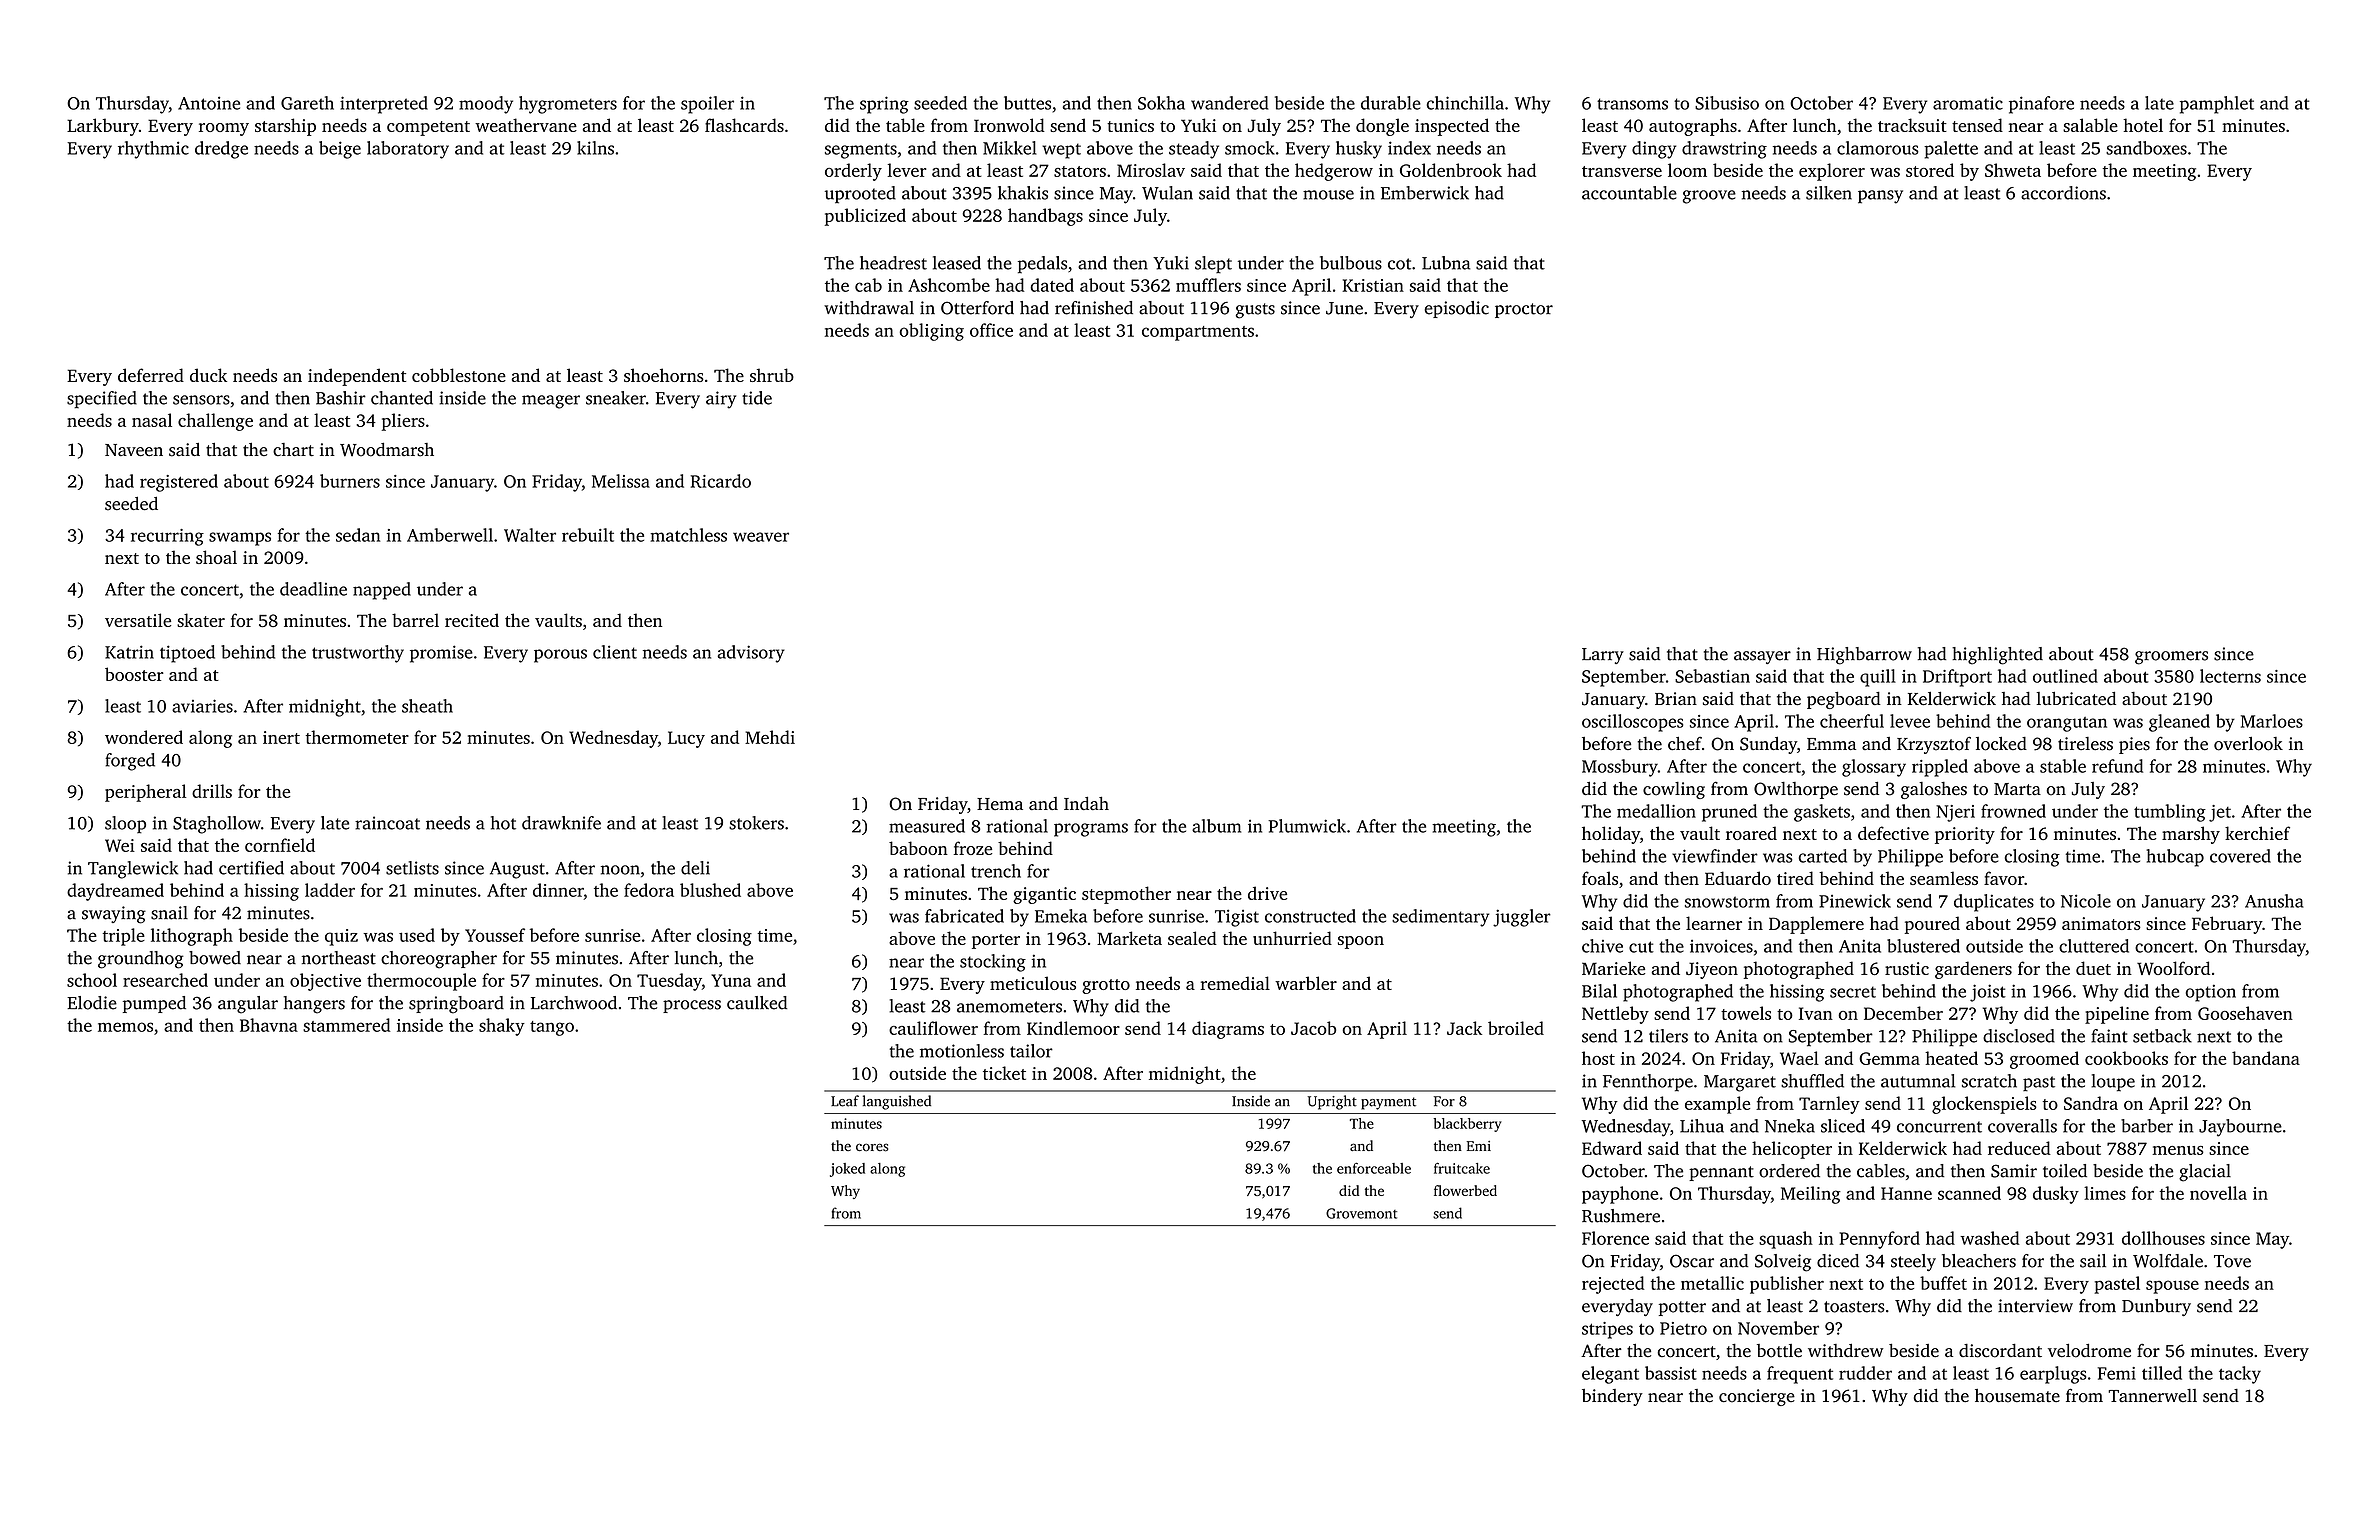 The height and width of the screenshot is (1540, 2380). What do you see at coordinates (1255, 311) in the screenshot?
I see `gusts` at bounding box center [1255, 311].
